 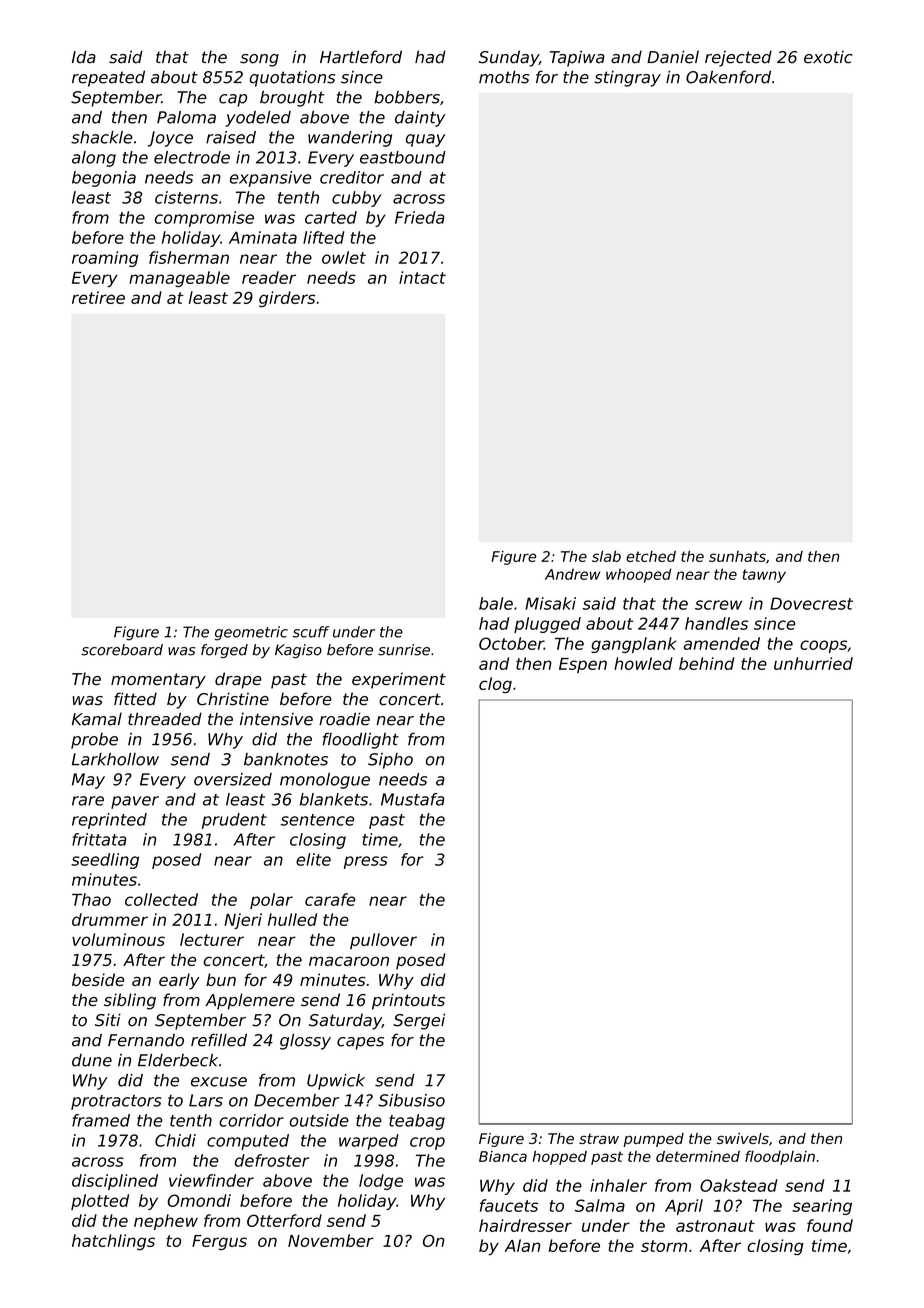 I want to click on unhurried, so click(x=813, y=663).
